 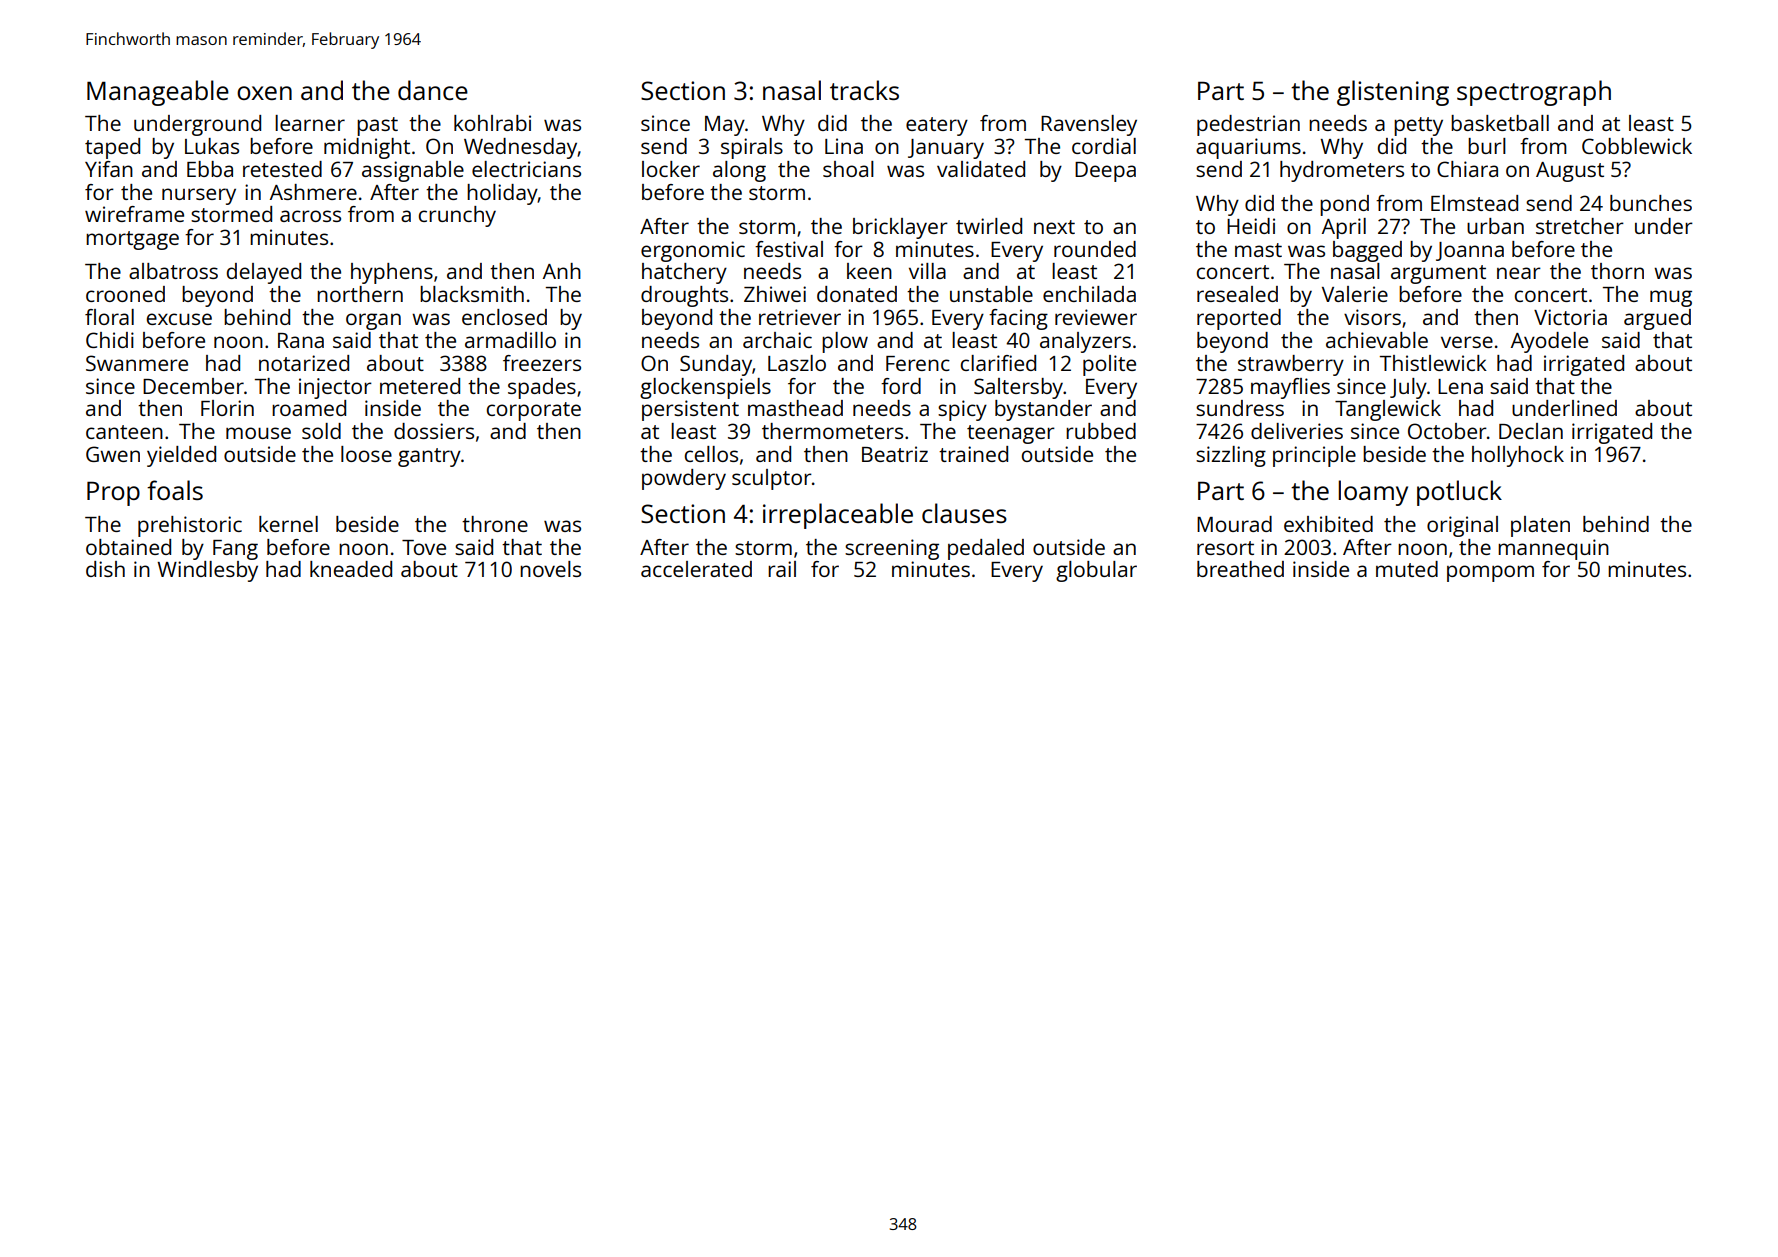 What do you see at coordinates (1534, 93) in the page?
I see `spectrograph` at bounding box center [1534, 93].
